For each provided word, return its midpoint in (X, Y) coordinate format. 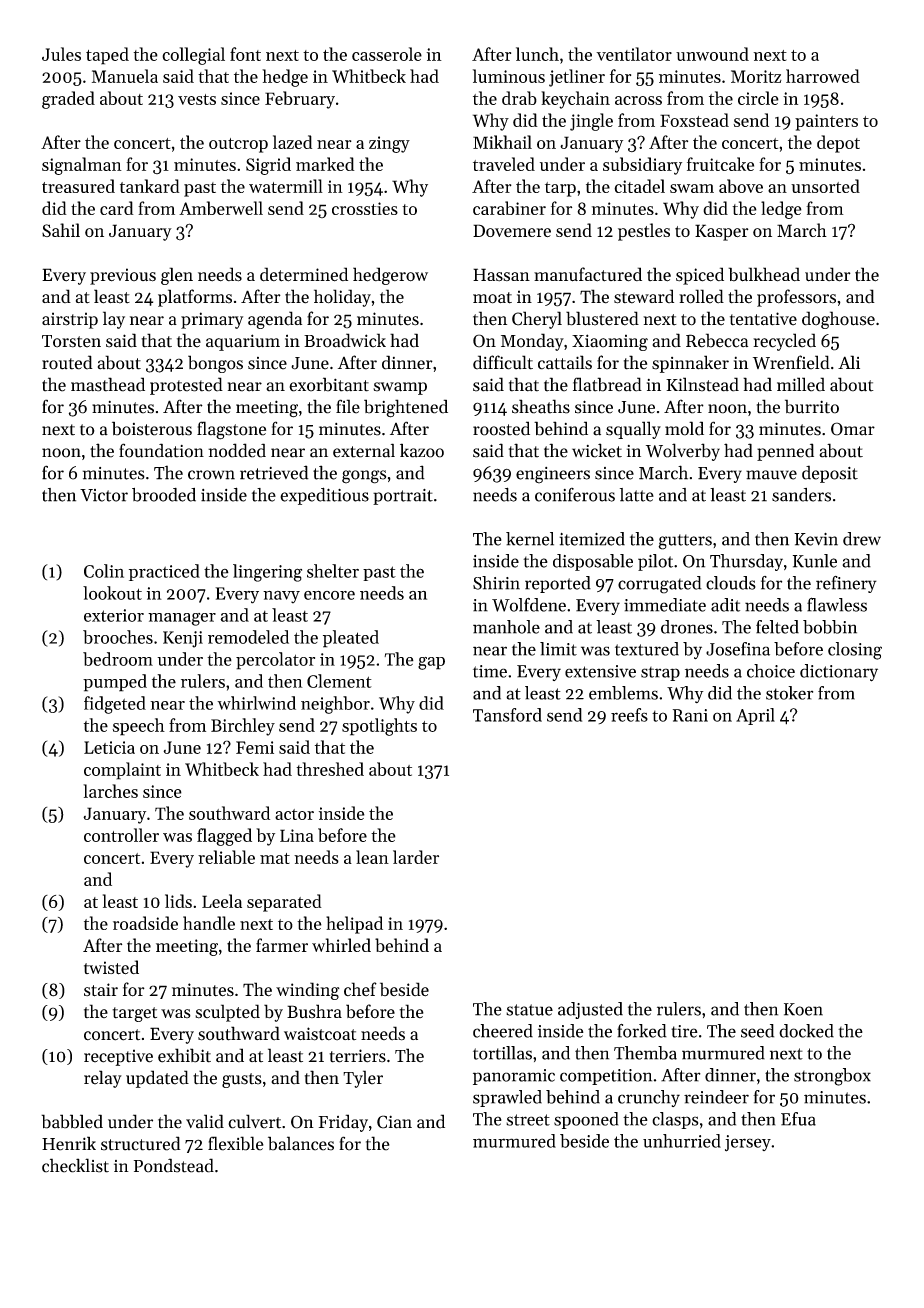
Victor (104, 495)
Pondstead (174, 1165)
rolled (701, 296)
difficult (503, 362)
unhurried (682, 1141)
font (245, 54)
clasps (675, 1120)
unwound (712, 54)
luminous (509, 76)
